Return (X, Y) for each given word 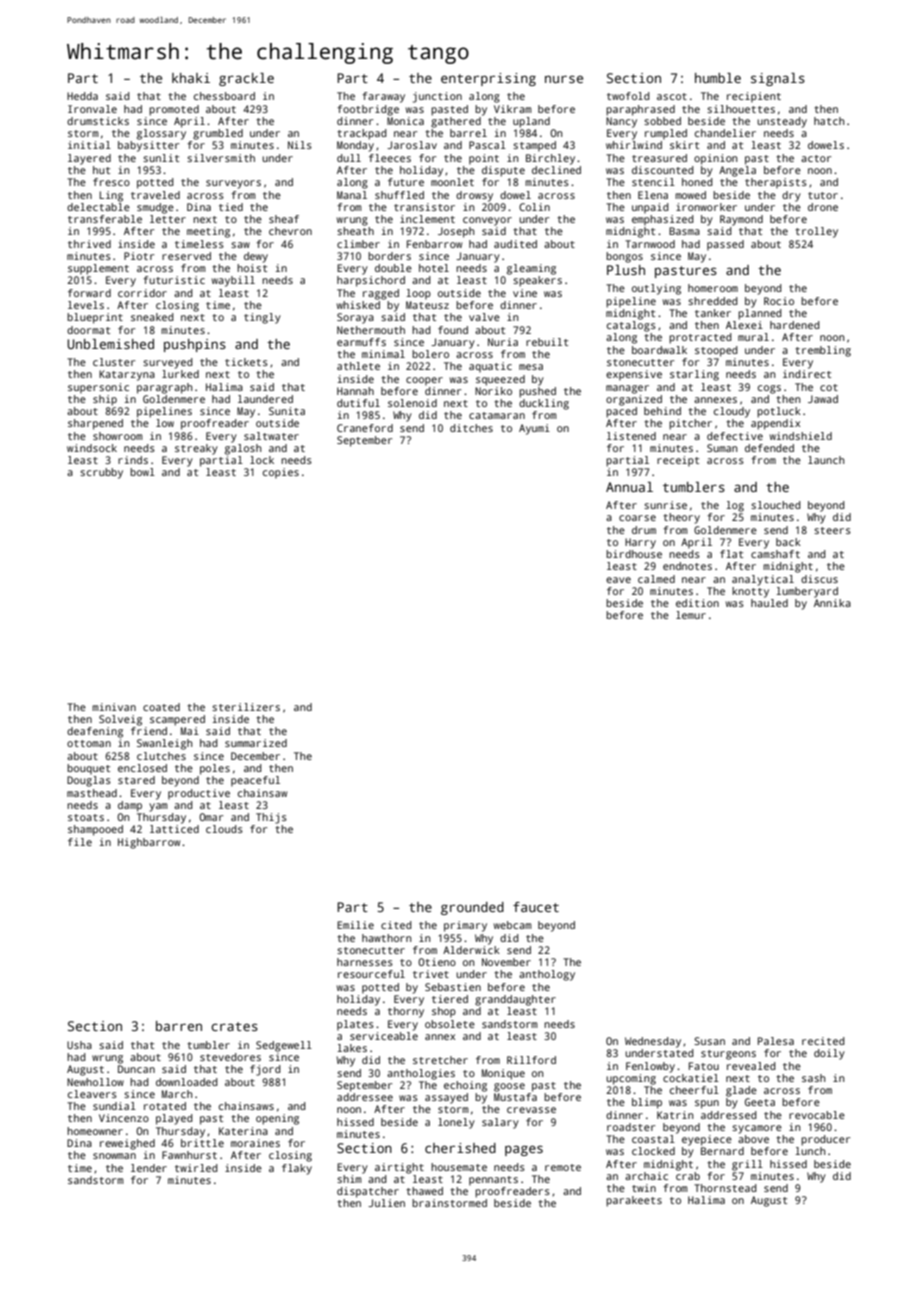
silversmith (221, 158)
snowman (114, 1156)
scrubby (101, 473)
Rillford (531, 1060)
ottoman (89, 743)
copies (281, 473)
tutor (823, 195)
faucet (536, 907)
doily (829, 1054)
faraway (383, 97)
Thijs (271, 818)
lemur (691, 615)
